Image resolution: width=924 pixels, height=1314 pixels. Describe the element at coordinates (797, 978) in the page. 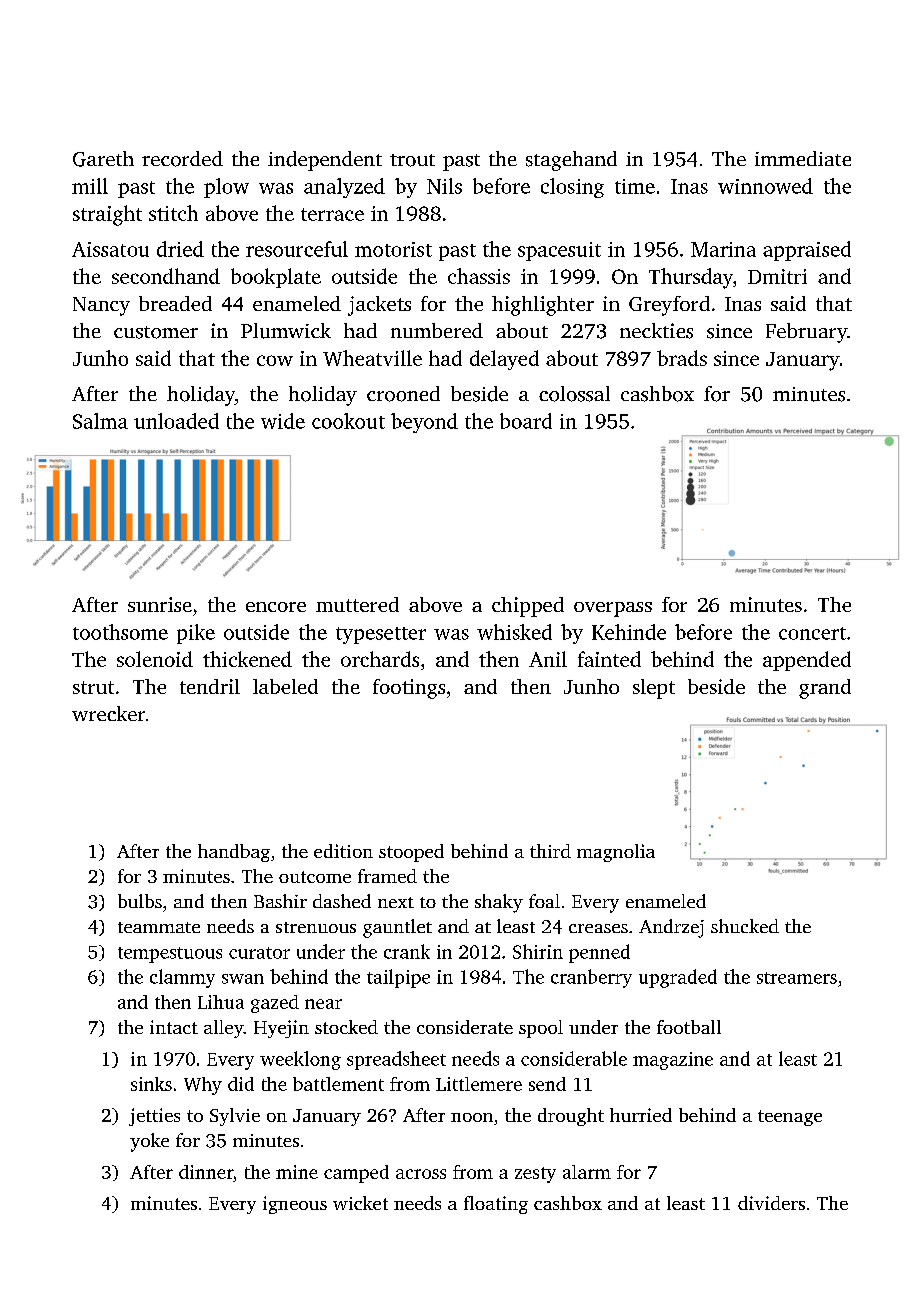

I see `streamers` at that location.
